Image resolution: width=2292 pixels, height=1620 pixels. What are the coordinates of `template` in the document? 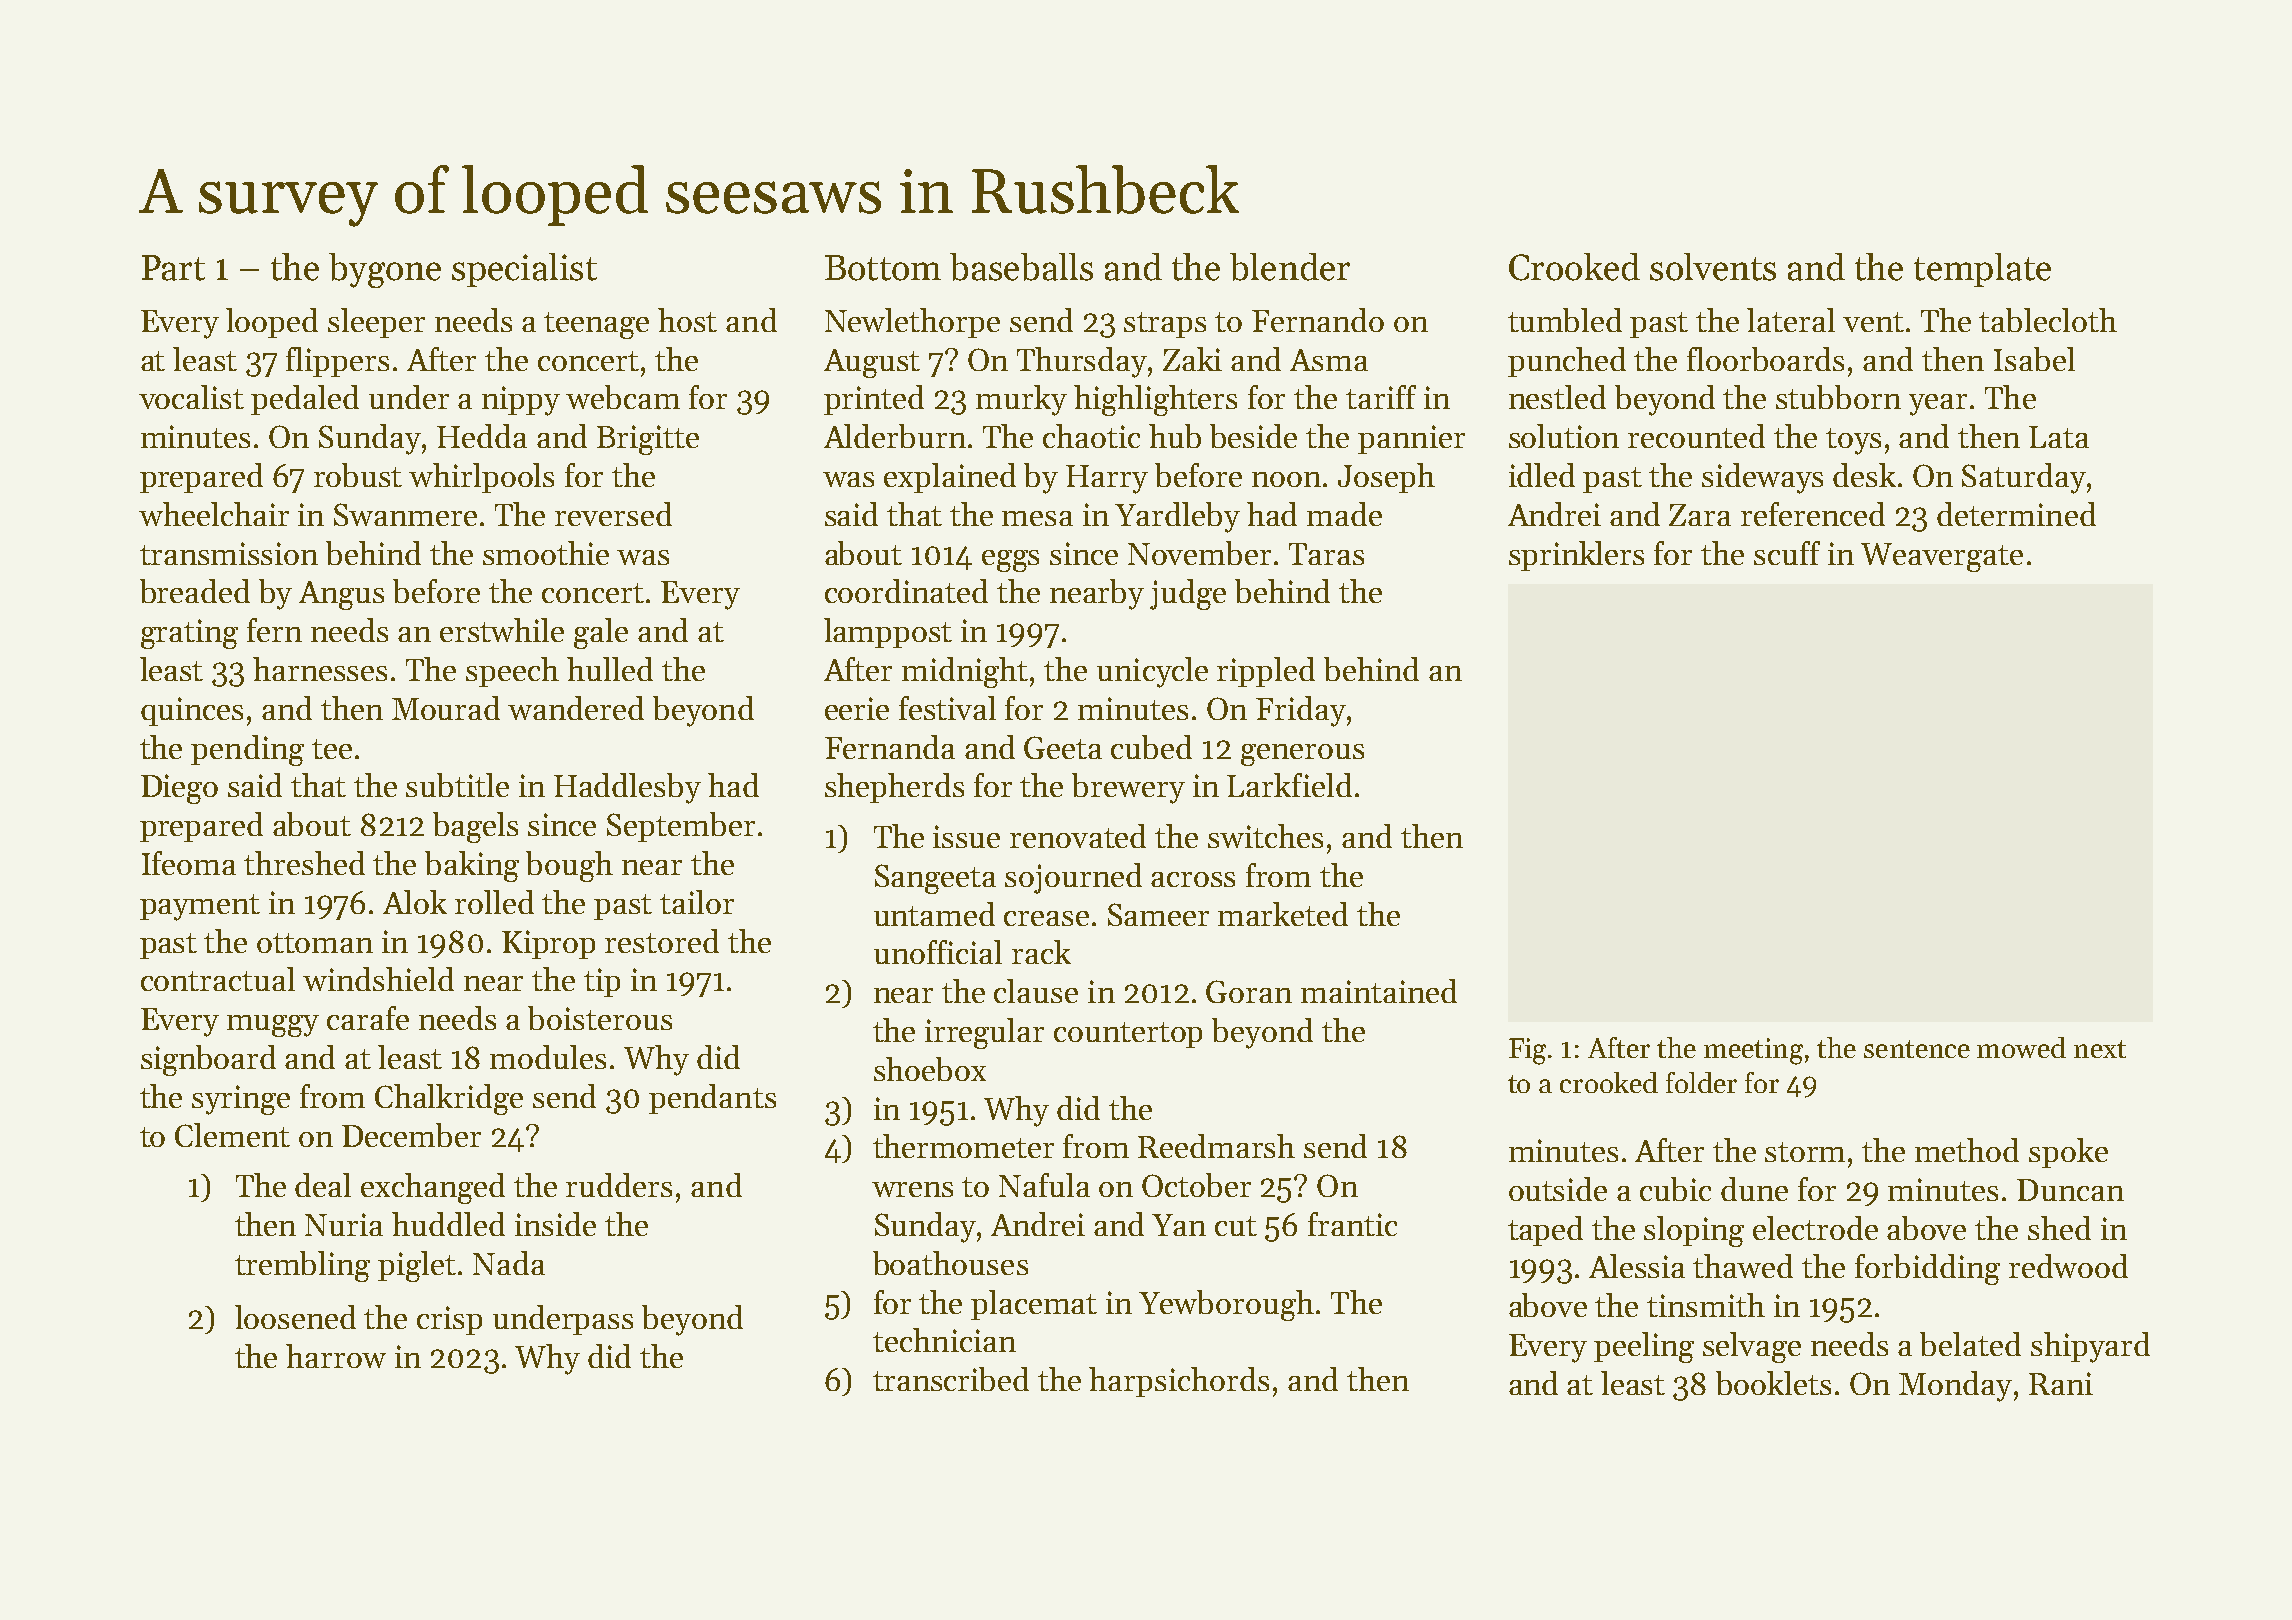 It's located at (1982, 270).
